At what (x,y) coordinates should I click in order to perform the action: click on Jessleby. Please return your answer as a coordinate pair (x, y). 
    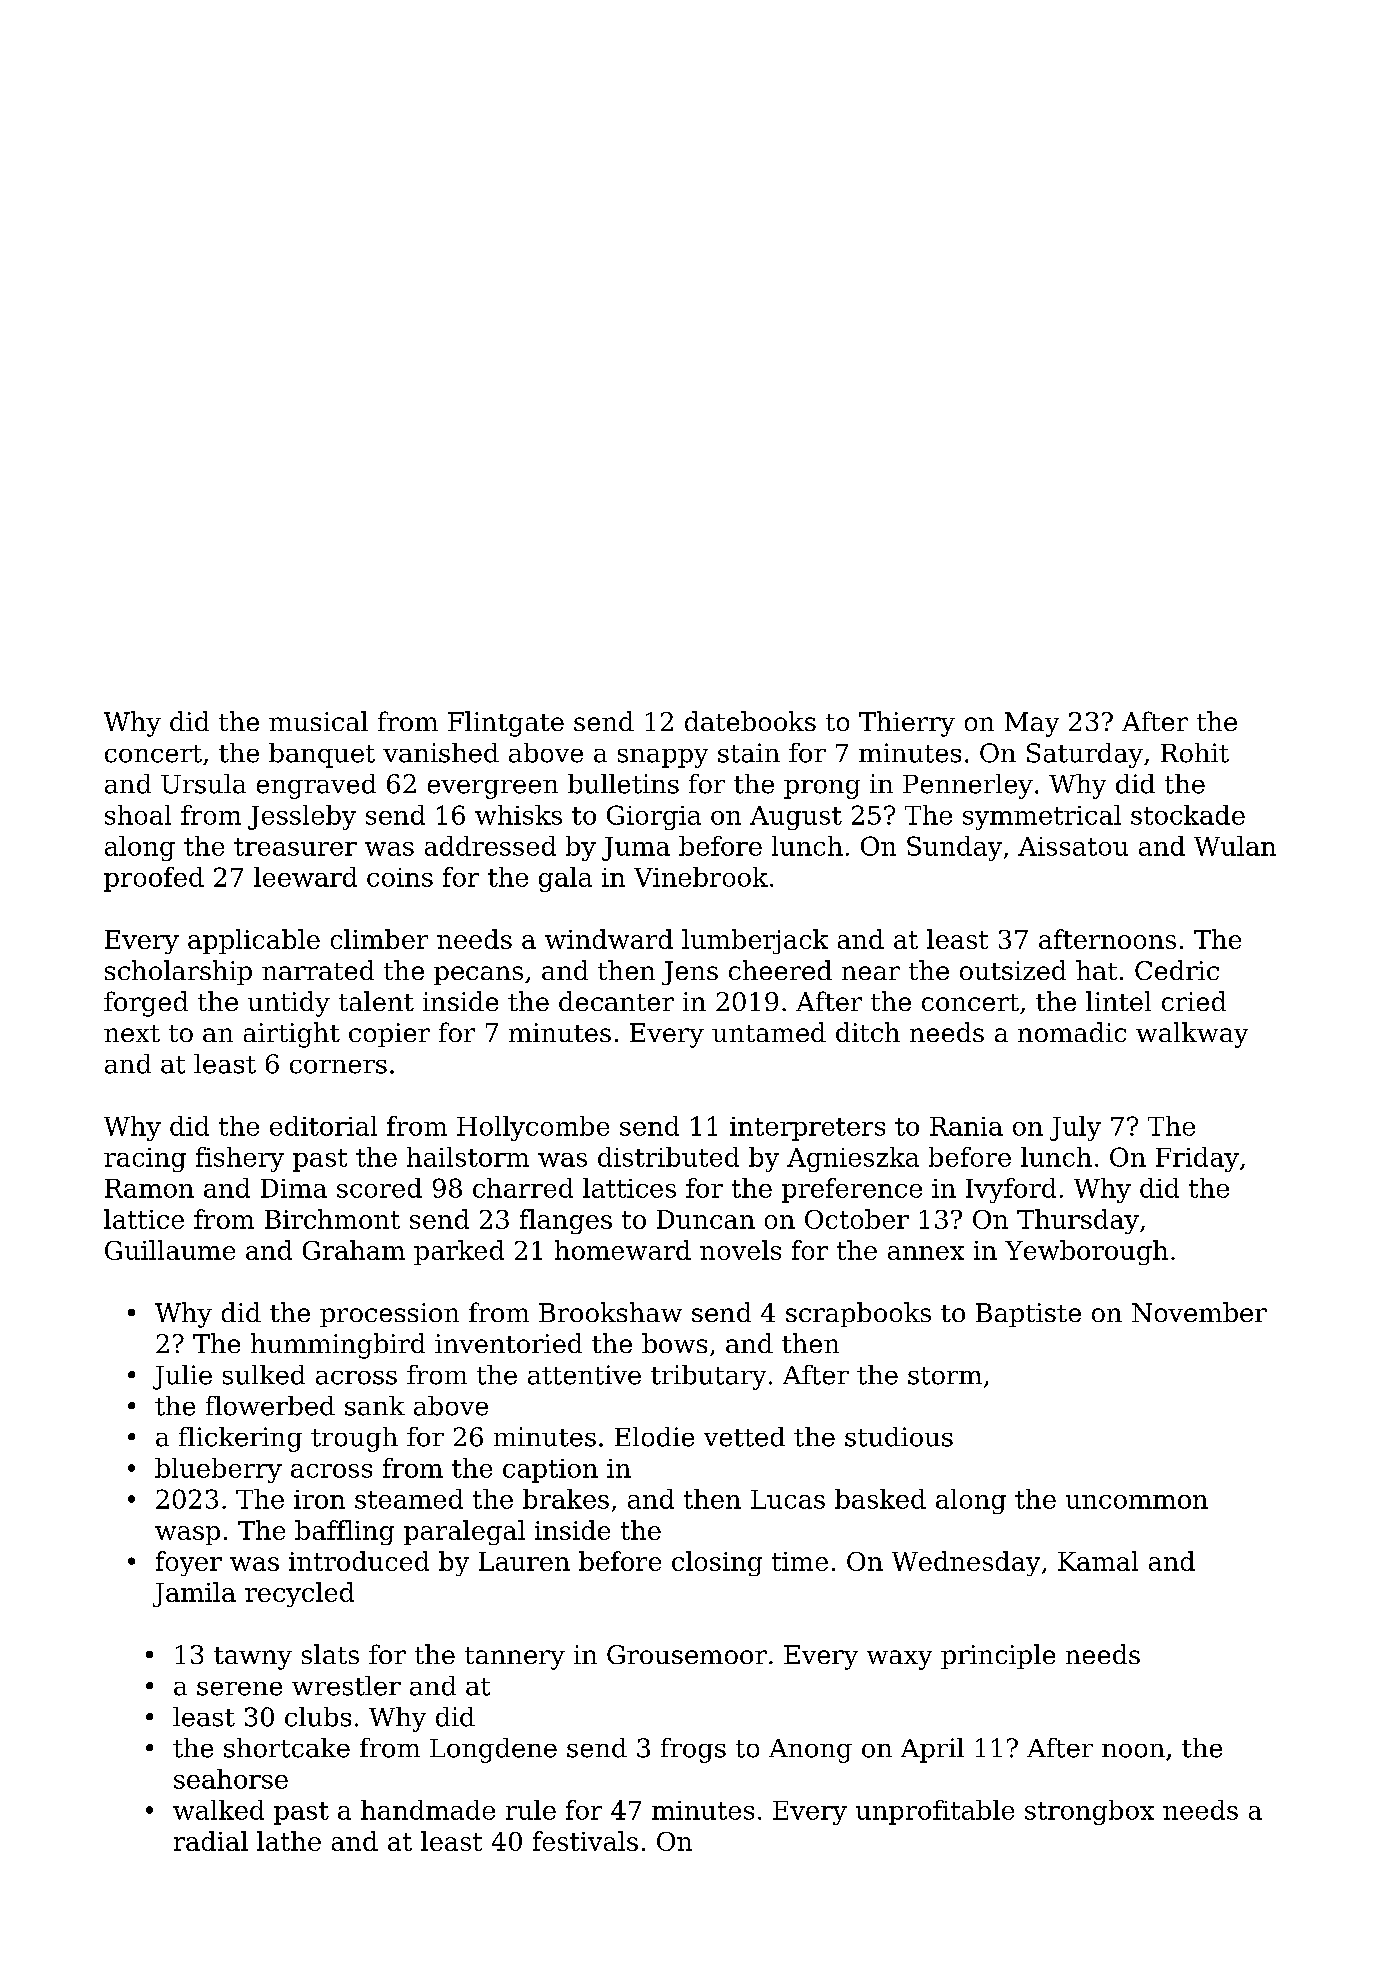
    Looking at the image, I should click on (302, 817).
